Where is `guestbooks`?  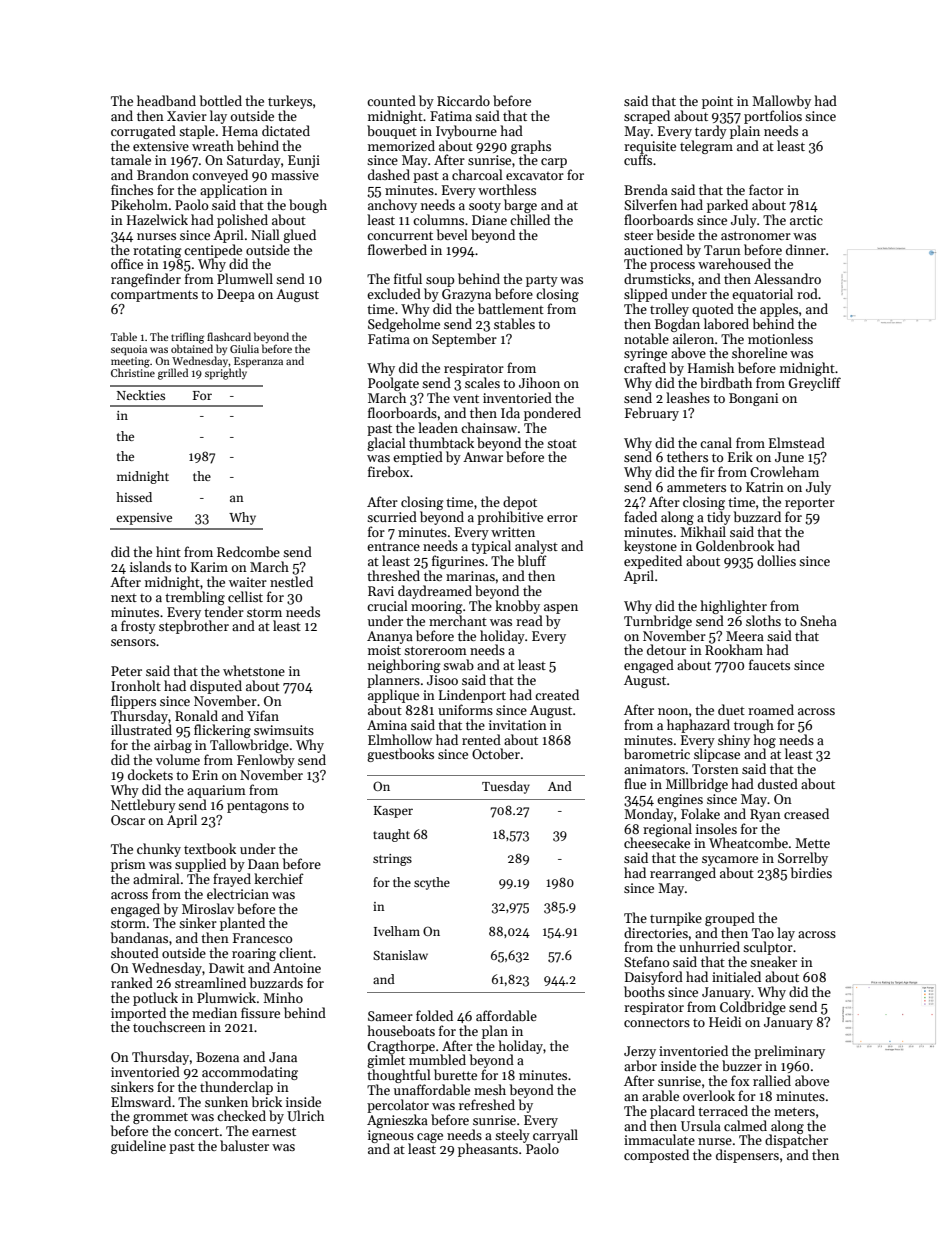
guestbooks is located at coordinates (400, 755).
